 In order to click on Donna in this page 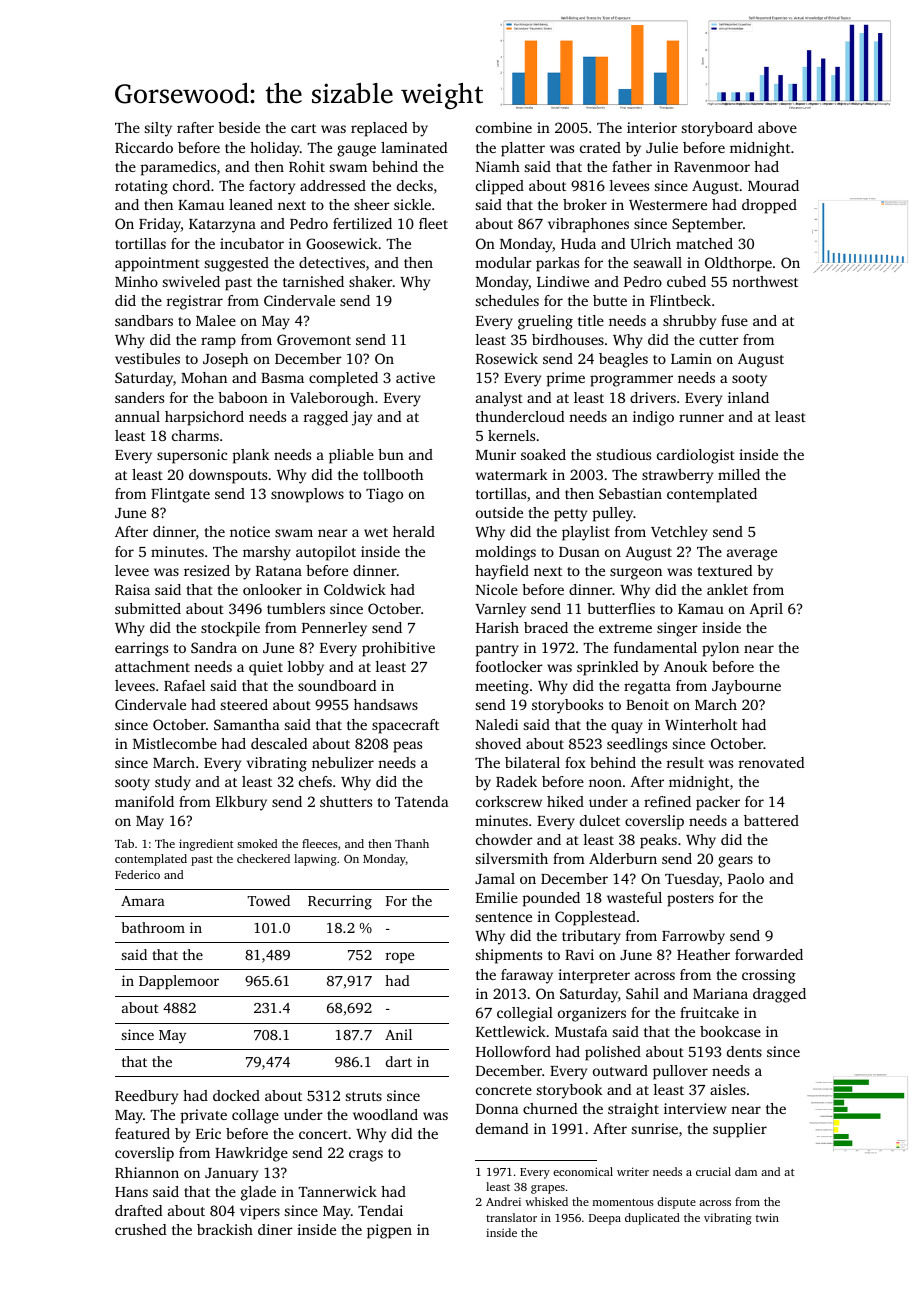, I will do `click(497, 1109)`.
